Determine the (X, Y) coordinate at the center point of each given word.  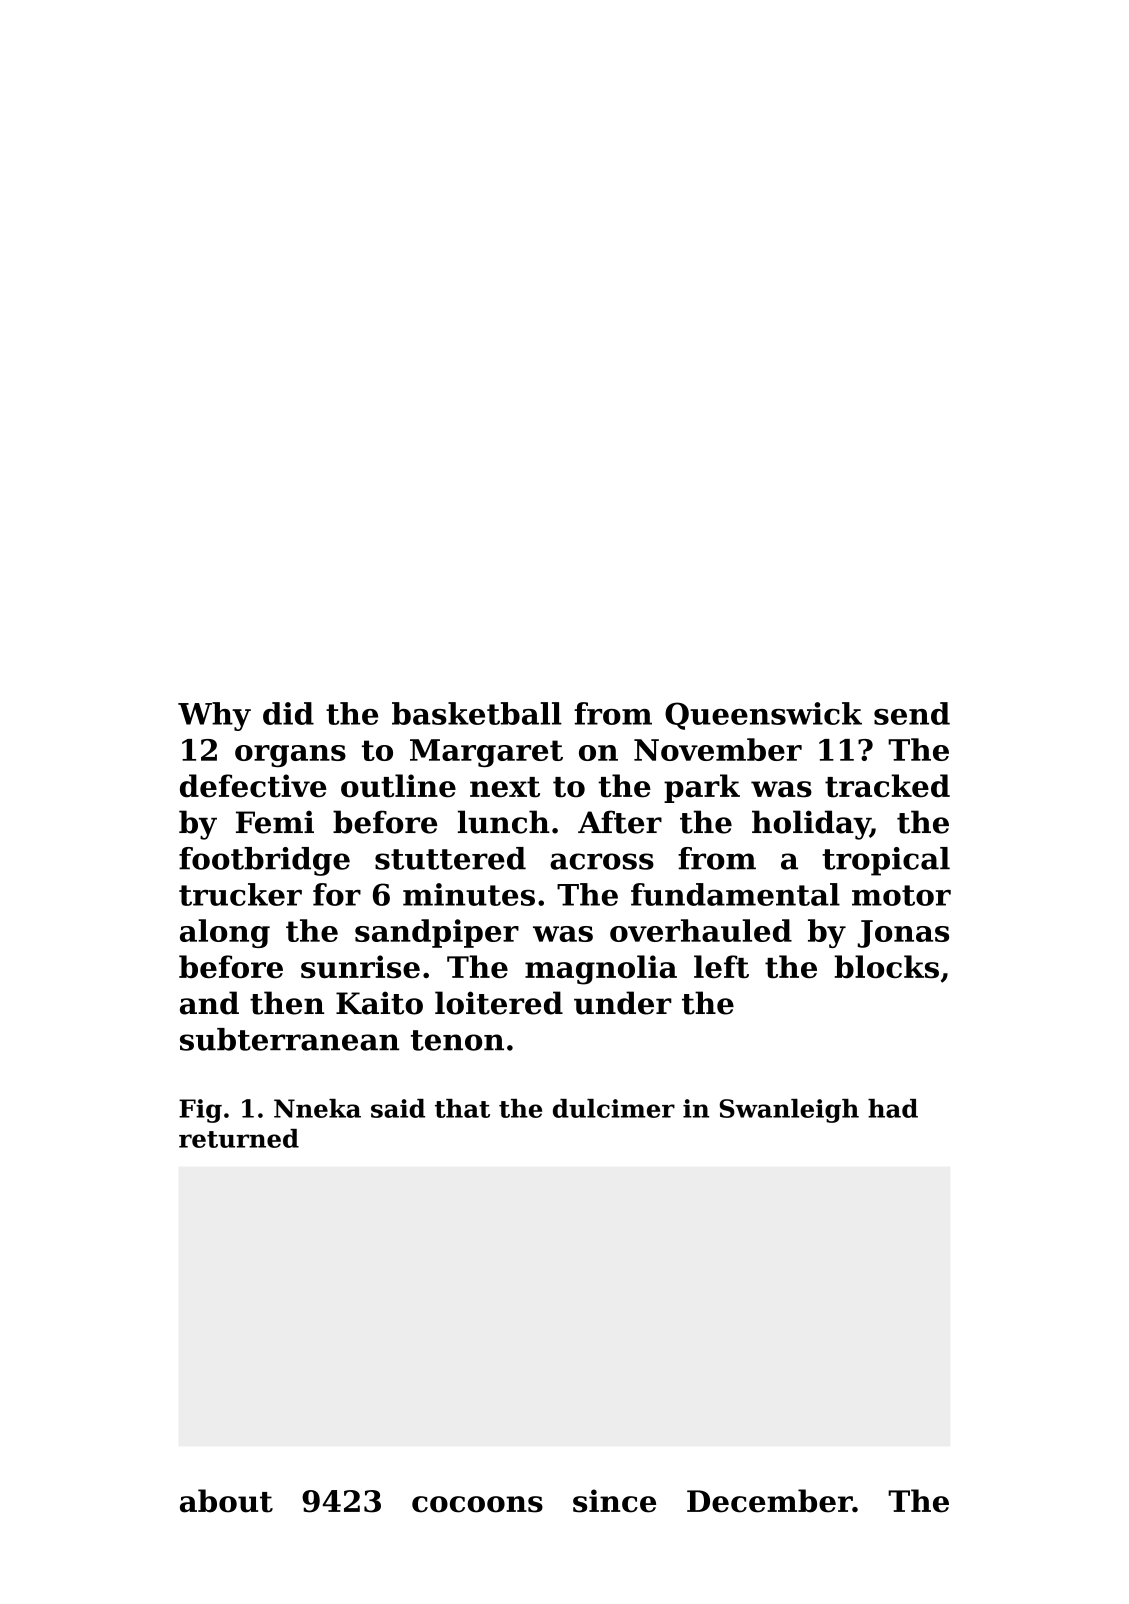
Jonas (903, 934)
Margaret (486, 753)
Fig (200, 1111)
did (288, 713)
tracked (887, 786)
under (623, 1003)
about (226, 1501)
